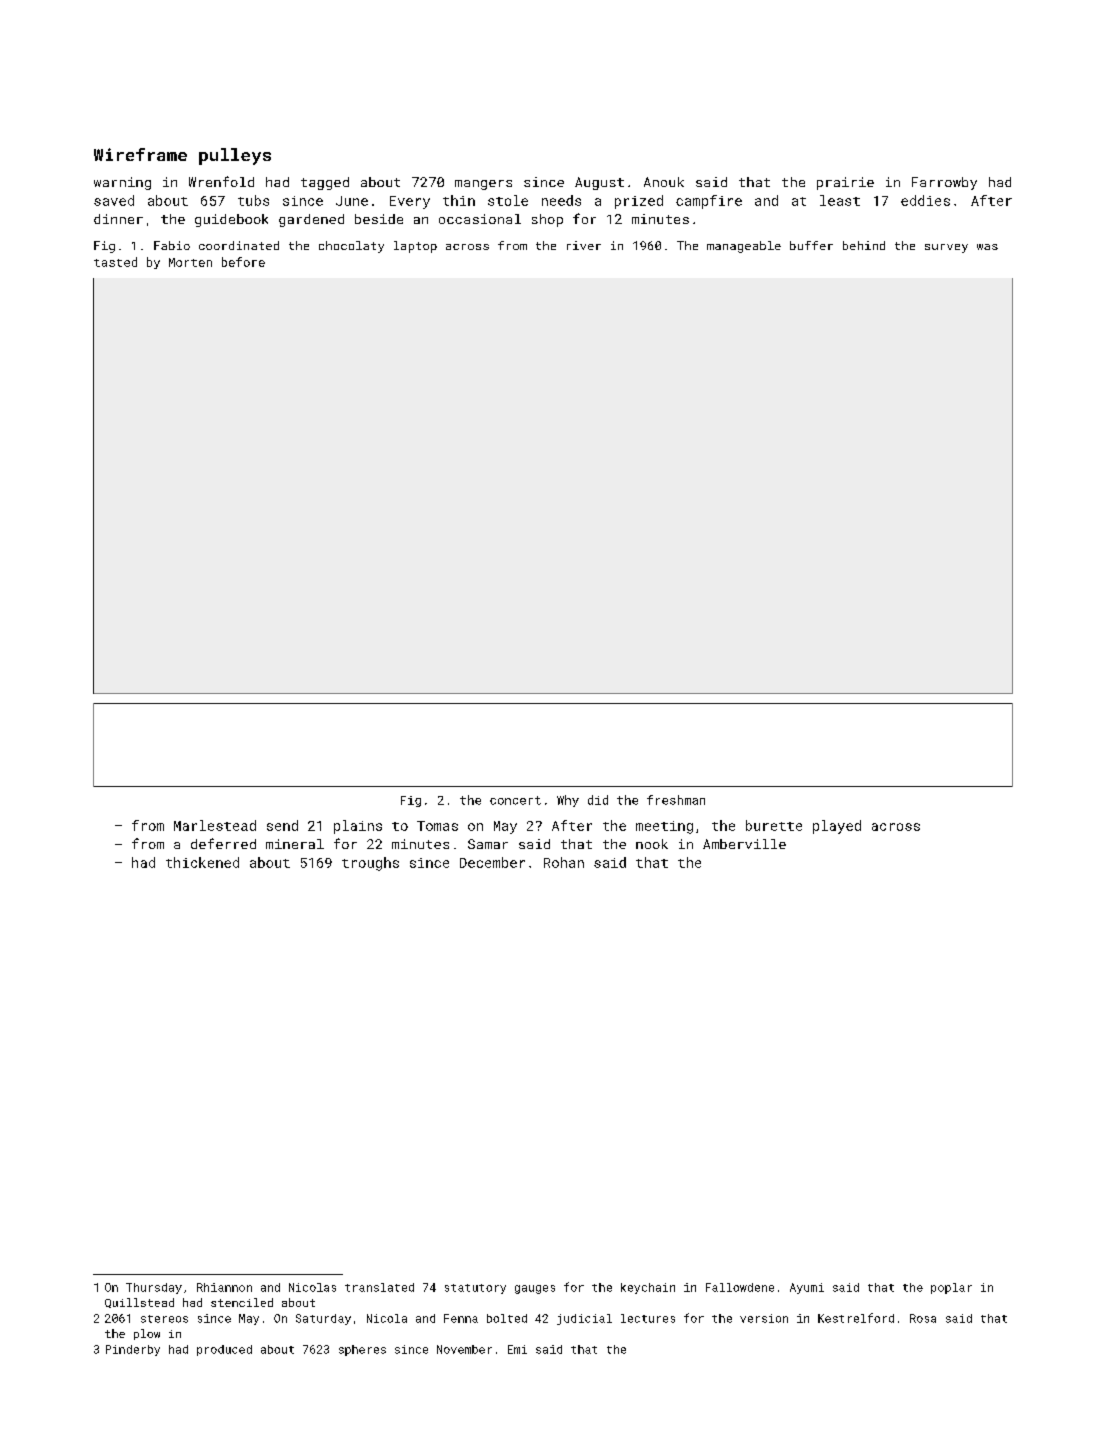 This screenshot has height=1431, width=1106. Describe the element at coordinates (811, 245) in the screenshot. I see `buffer` at that location.
